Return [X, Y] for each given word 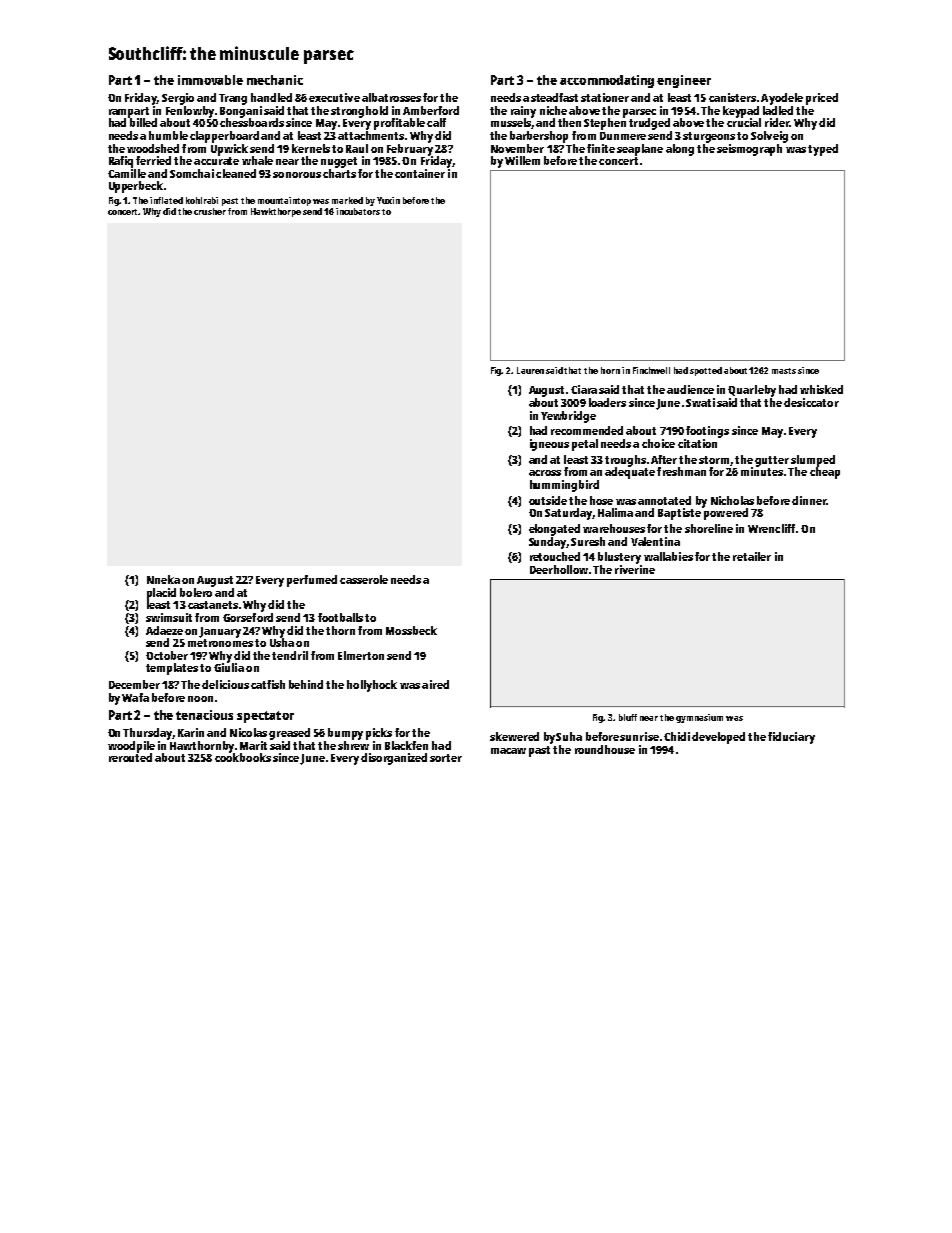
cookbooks [243, 757]
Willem [522, 160]
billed [143, 122]
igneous [549, 445]
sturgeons [709, 137]
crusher [210, 211]
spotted [706, 371]
